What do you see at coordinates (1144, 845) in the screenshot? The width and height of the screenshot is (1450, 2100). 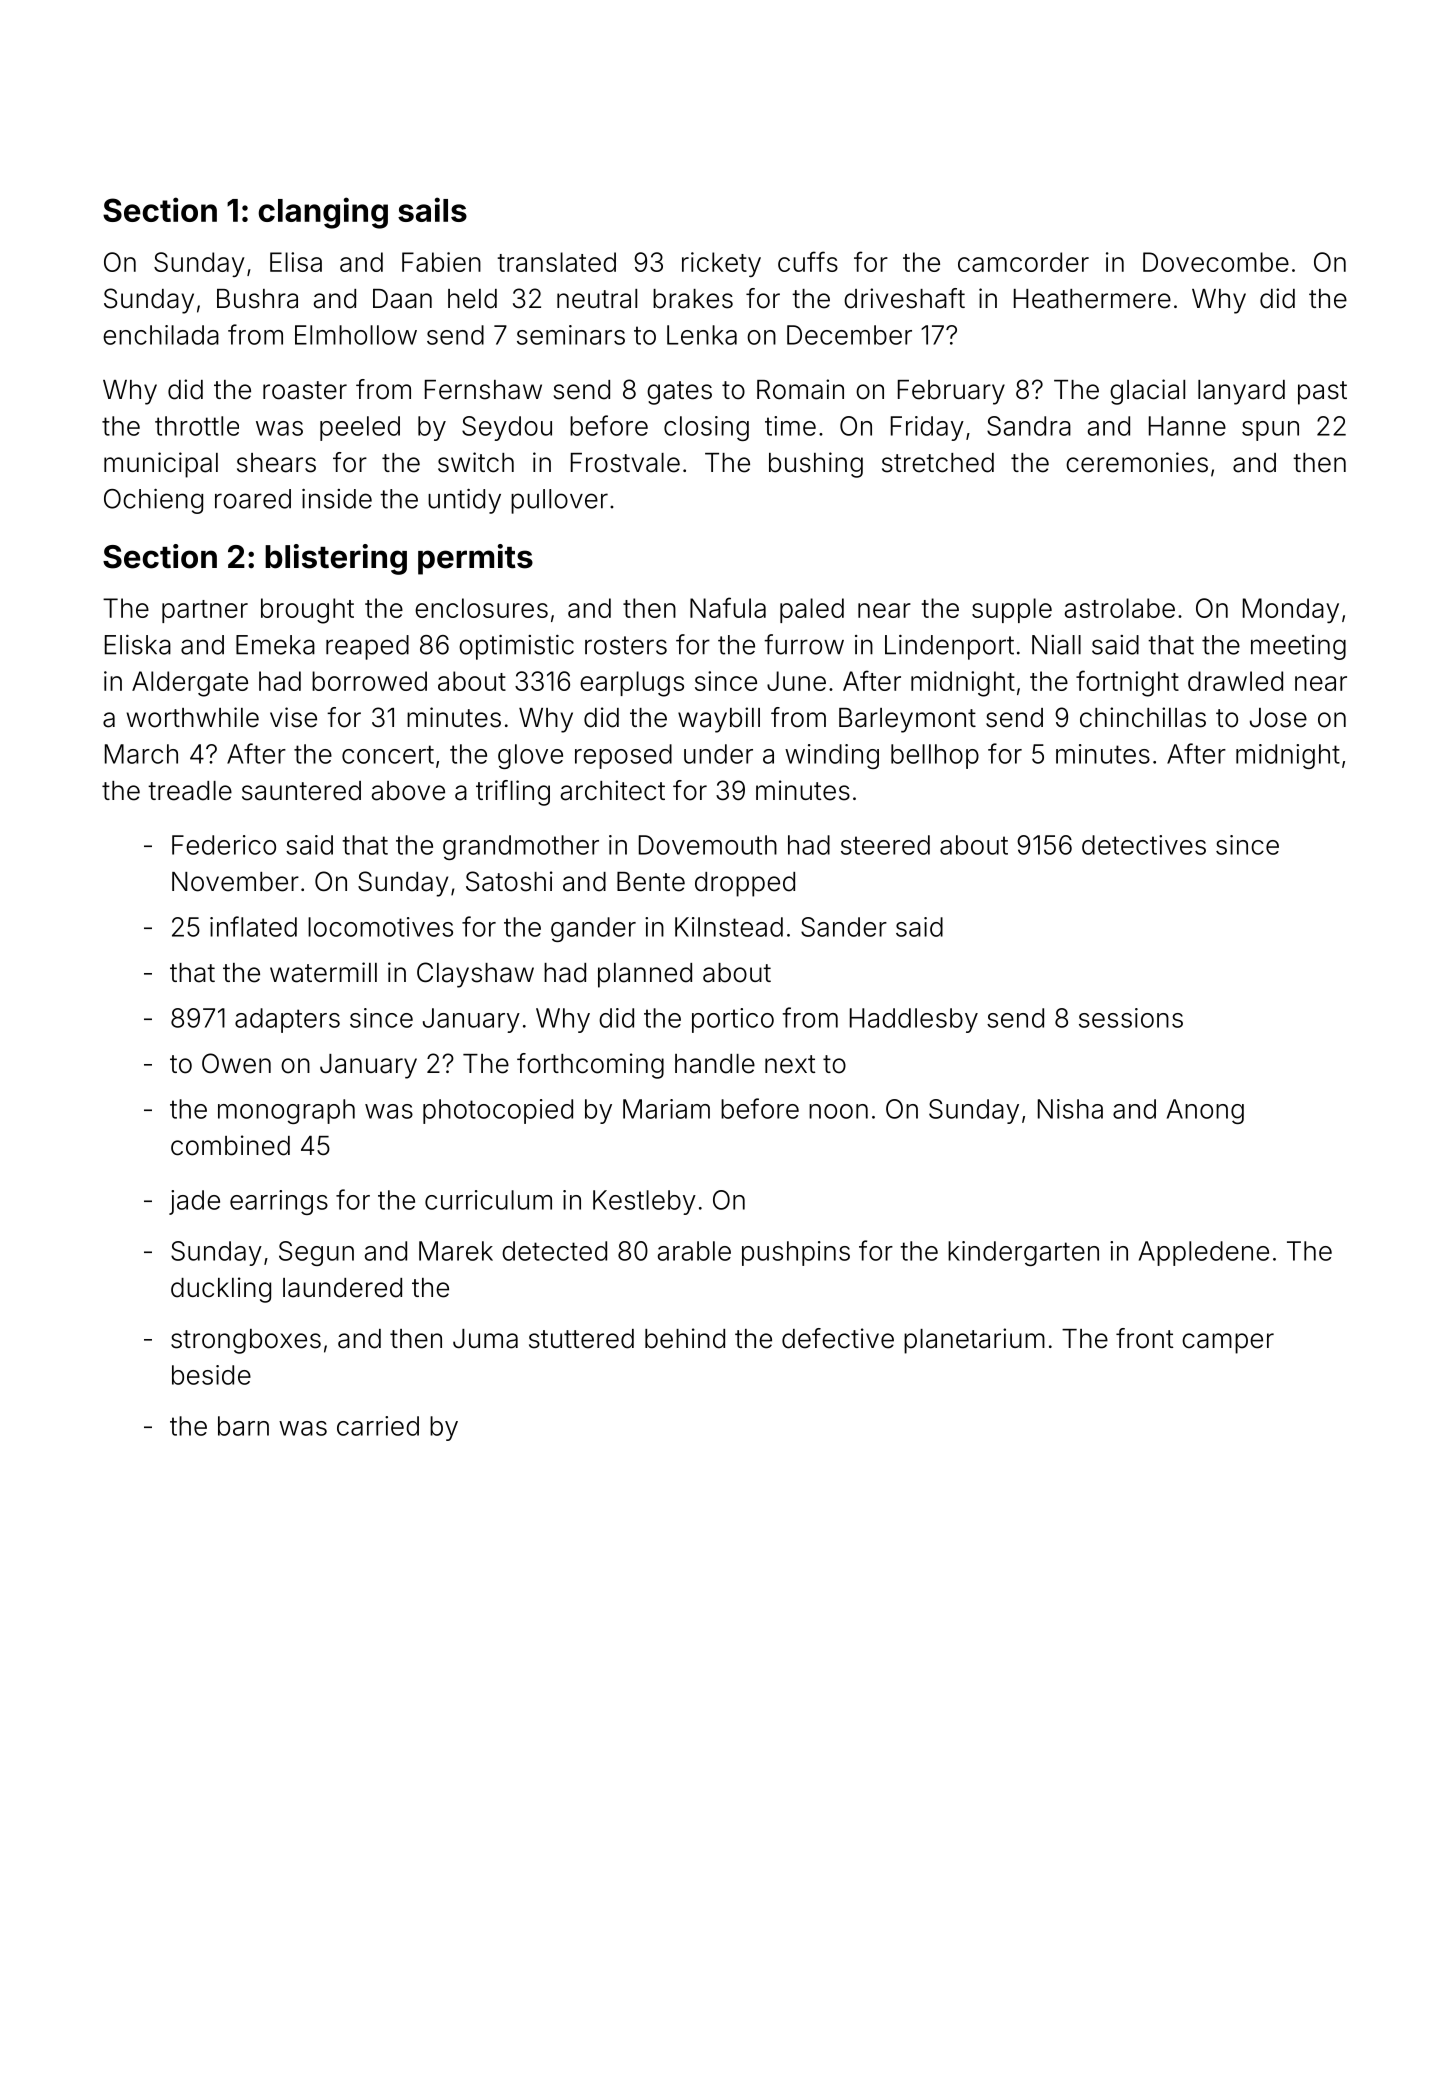 I see `detectives` at bounding box center [1144, 845].
